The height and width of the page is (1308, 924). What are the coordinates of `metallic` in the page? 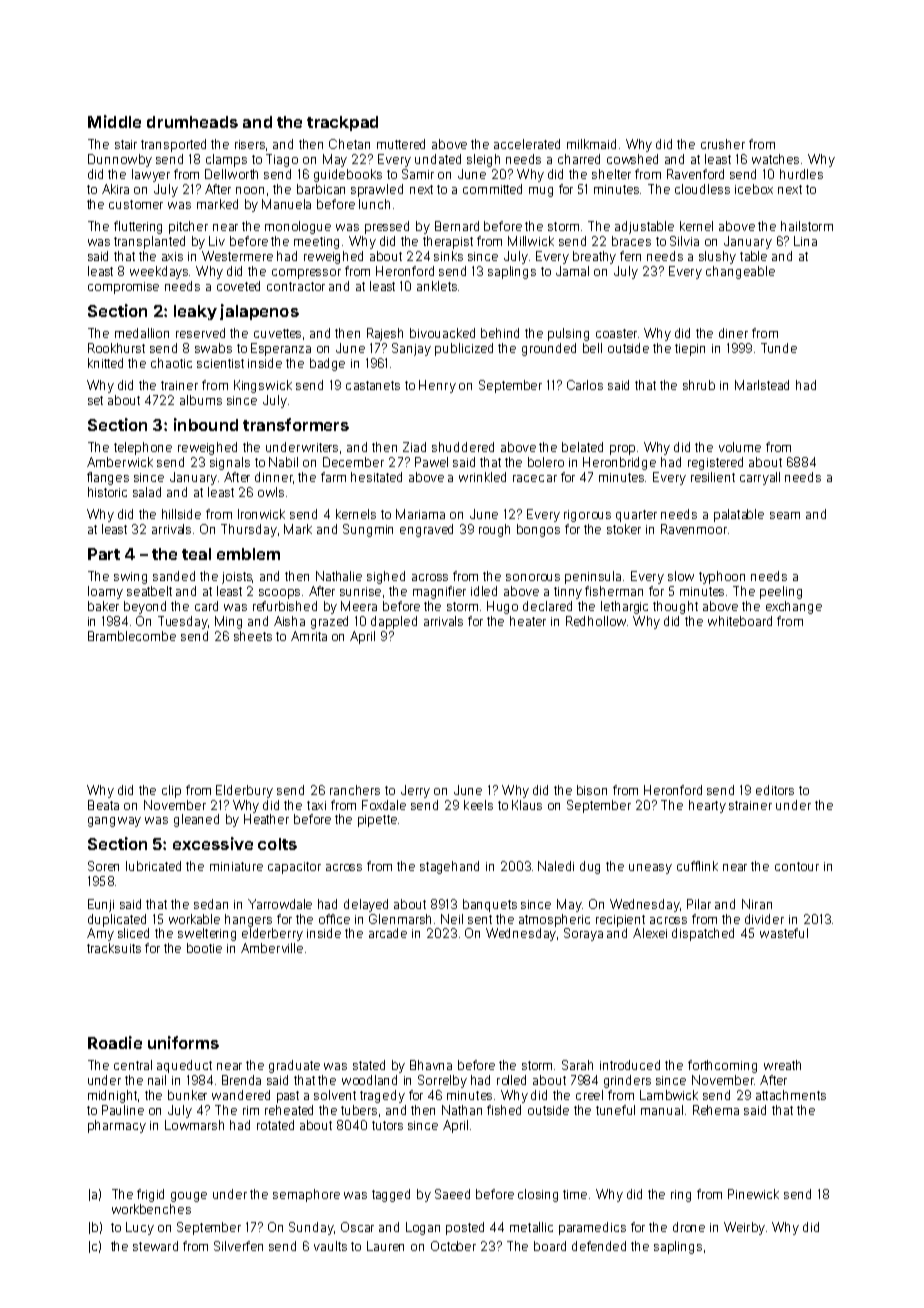 It's located at (531, 1227).
